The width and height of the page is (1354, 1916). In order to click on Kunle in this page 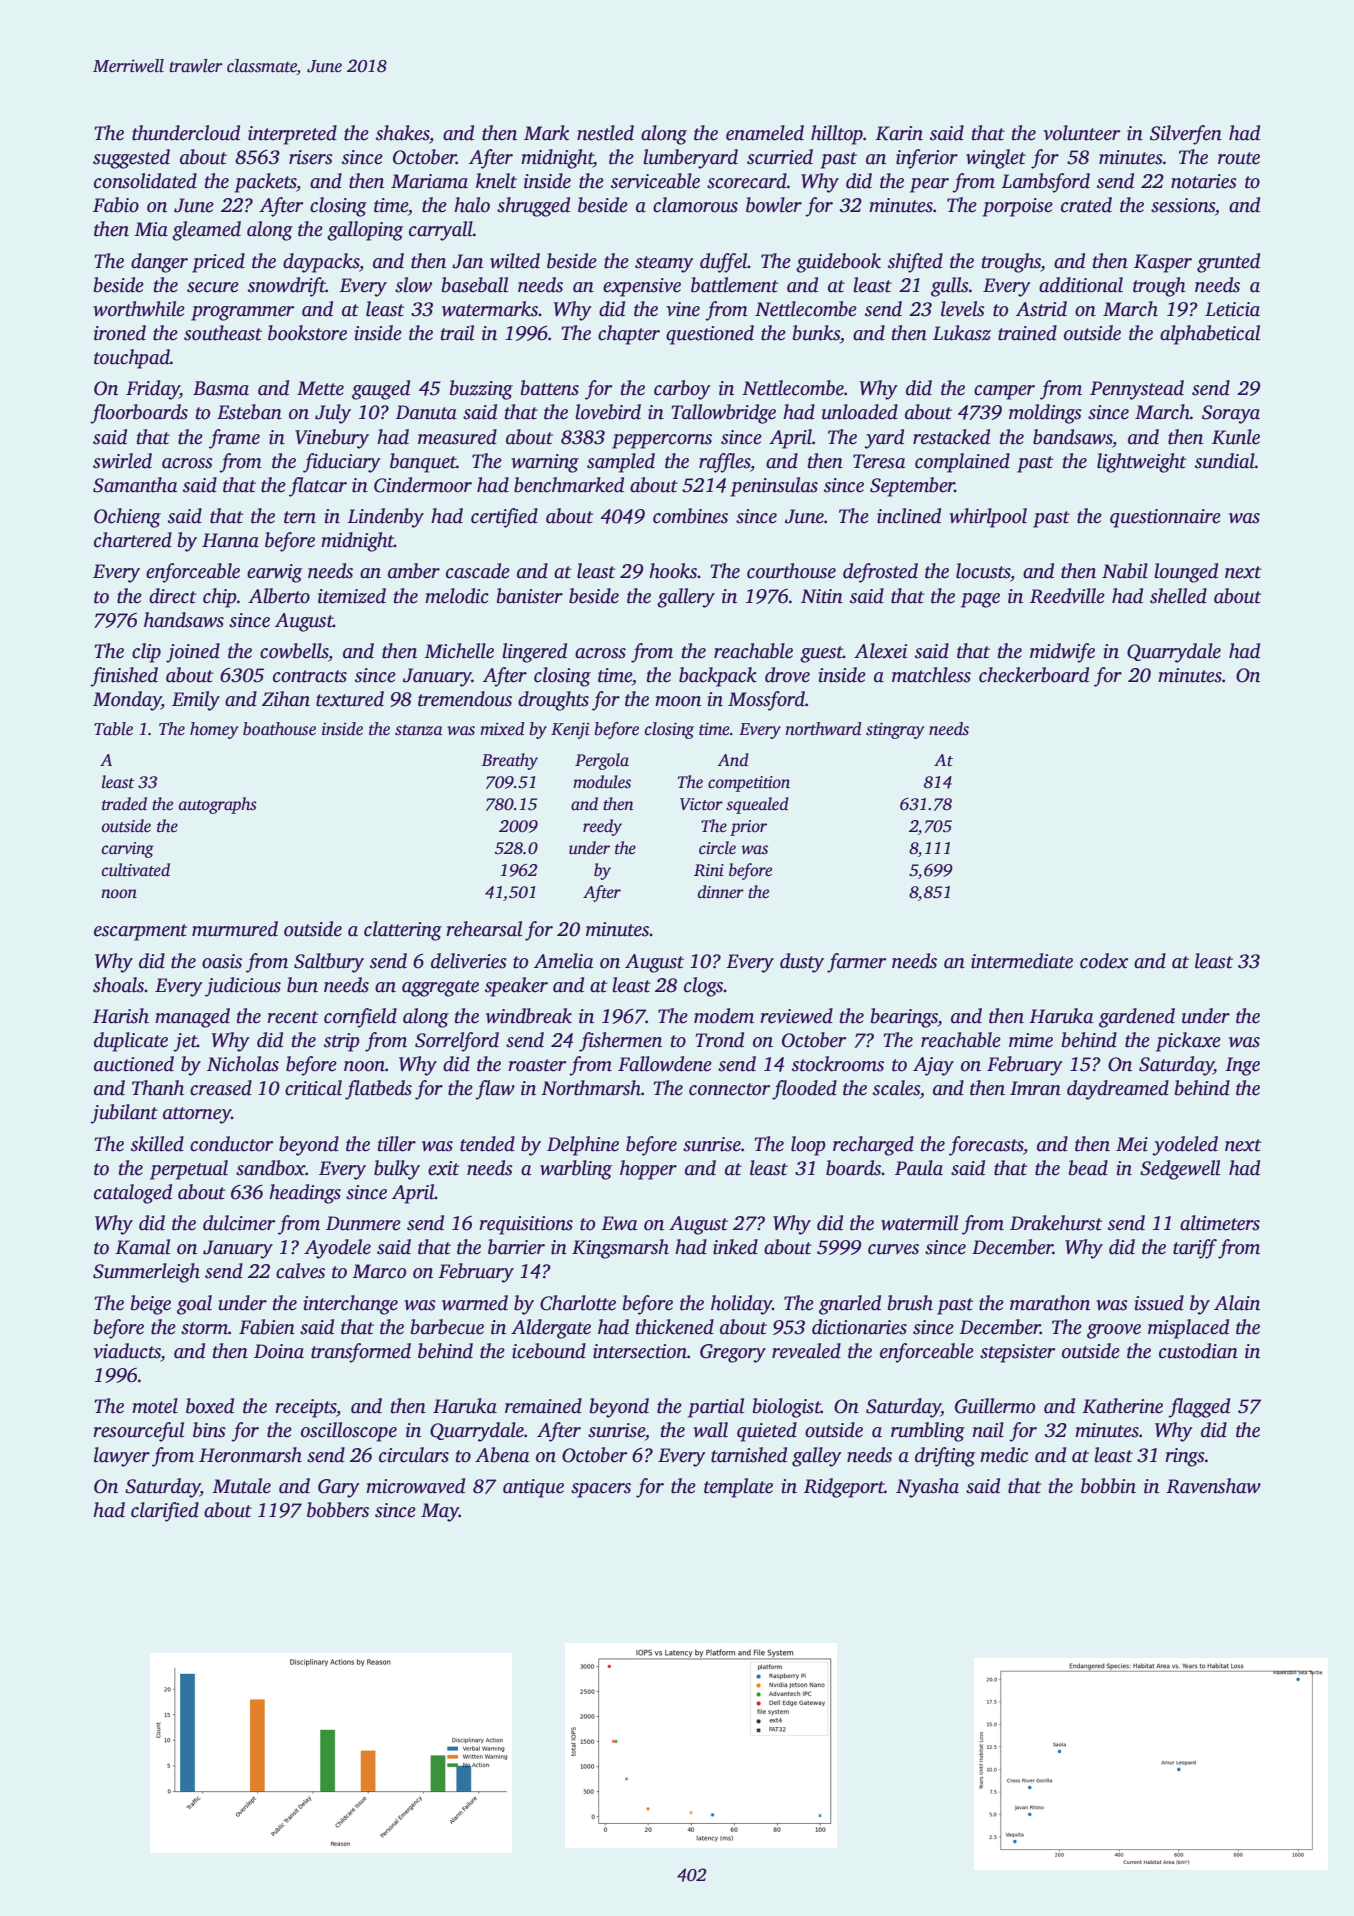, I will do `click(1236, 437)`.
